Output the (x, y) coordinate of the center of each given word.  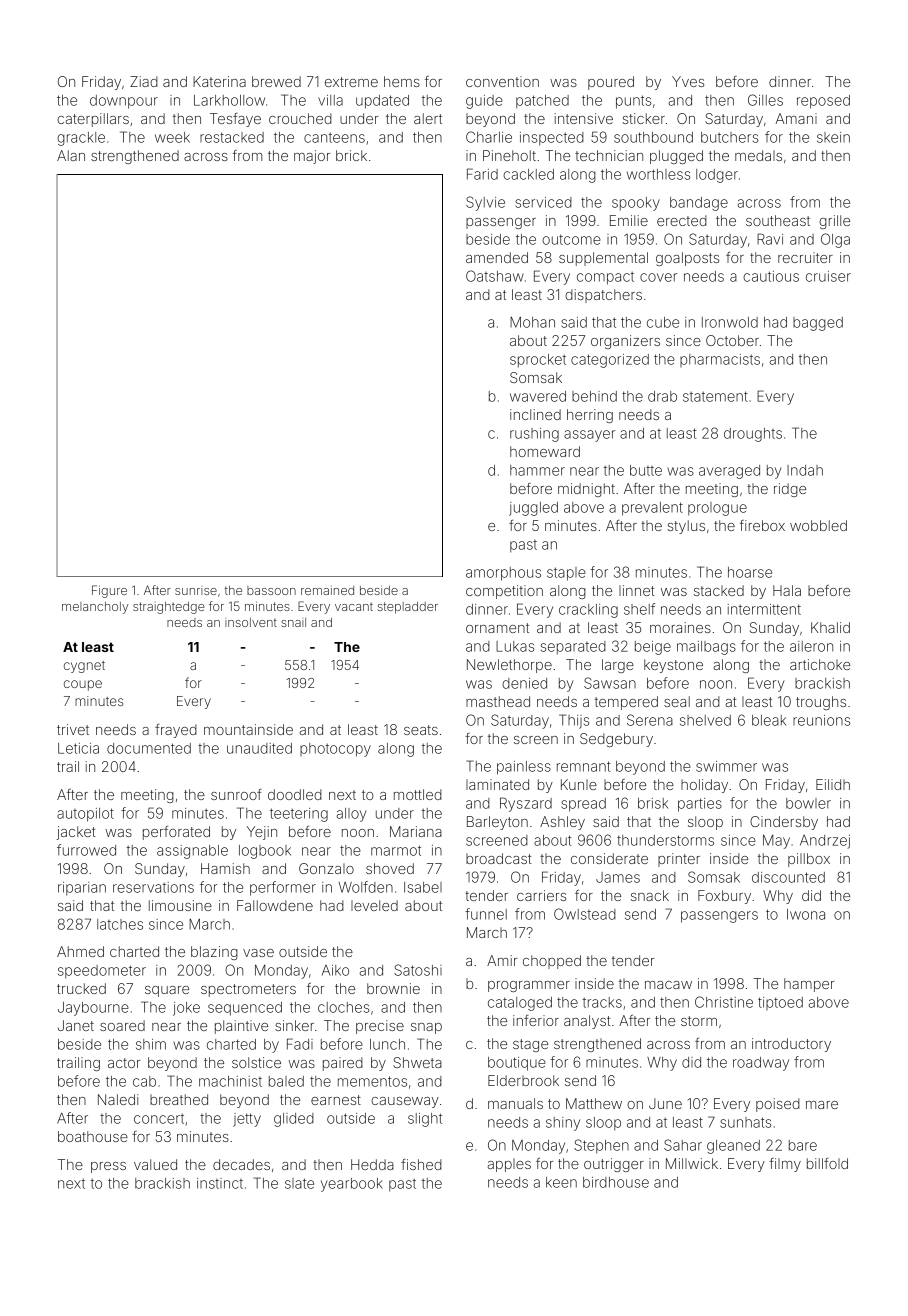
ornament (497, 628)
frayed (176, 731)
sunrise (196, 591)
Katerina (219, 81)
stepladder (408, 608)
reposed (823, 102)
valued (155, 1164)
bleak (769, 720)
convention (502, 81)
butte (646, 470)
